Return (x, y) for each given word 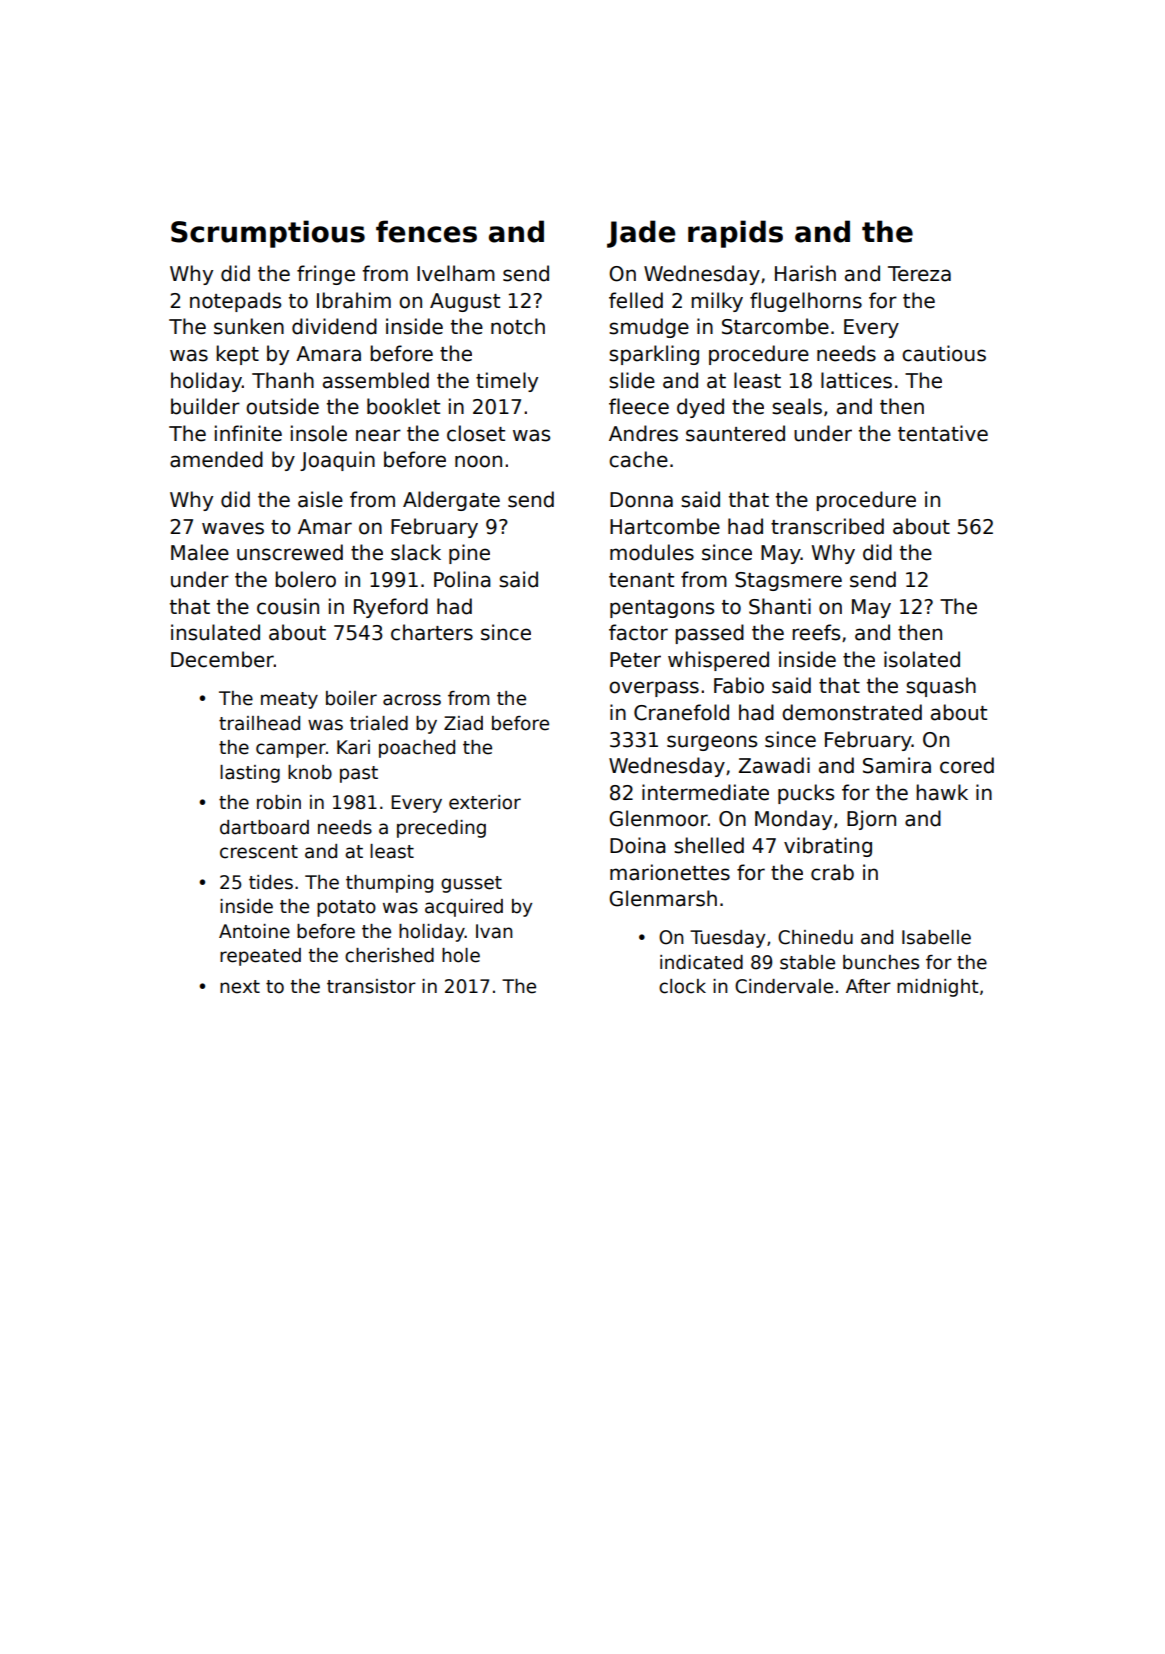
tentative (943, 433)
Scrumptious (268, 234)
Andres (643, 433)
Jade (641, 234)
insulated (215, 632)
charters (432, 632)
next (240, 987)
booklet (403, 406)
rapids (735, 234)
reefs (816, 632)
